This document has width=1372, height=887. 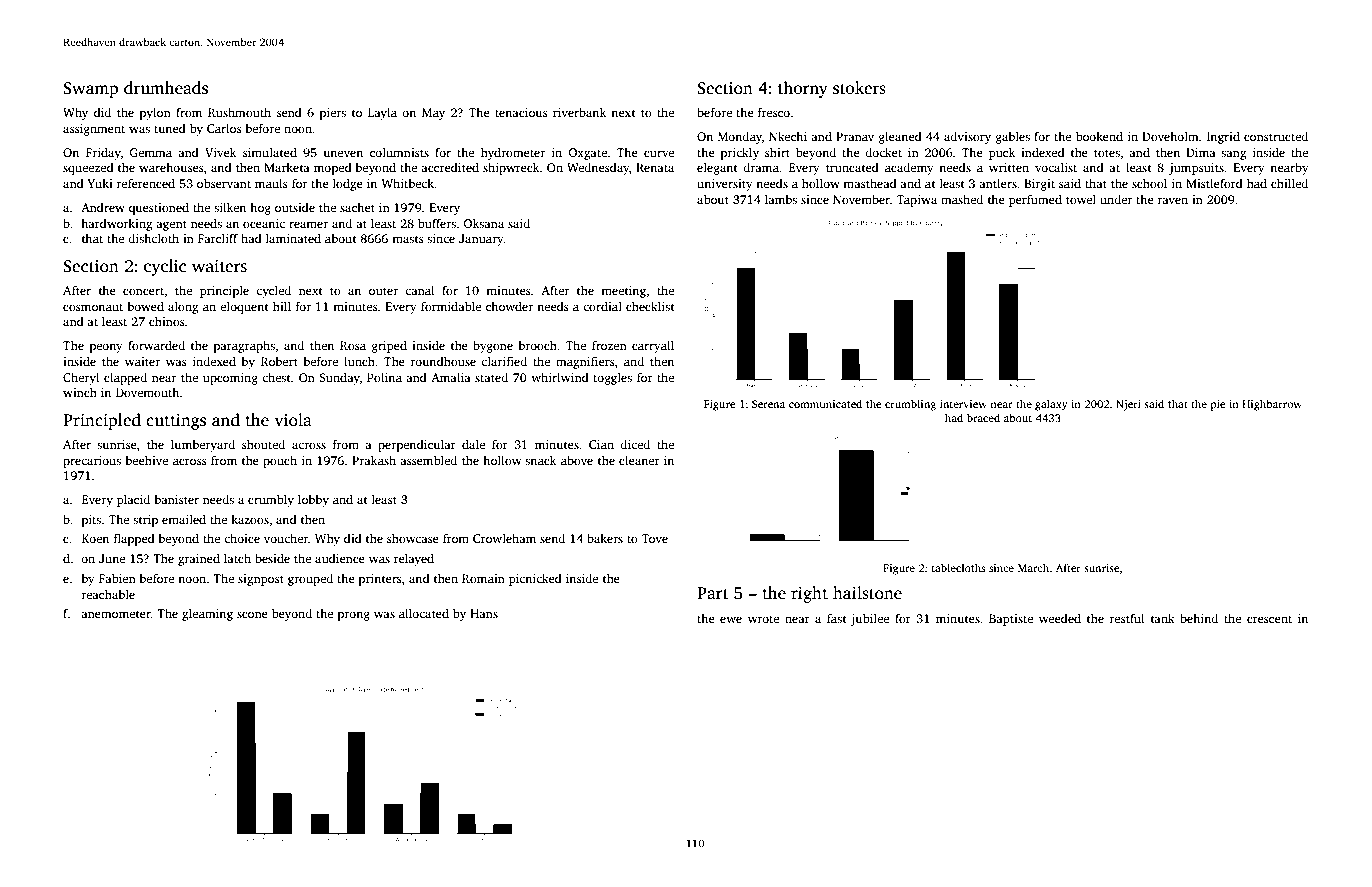 What do you see at coordinates (1128, 405) in the document?
I see `Njeri` at bounding box center [1128, 405].
